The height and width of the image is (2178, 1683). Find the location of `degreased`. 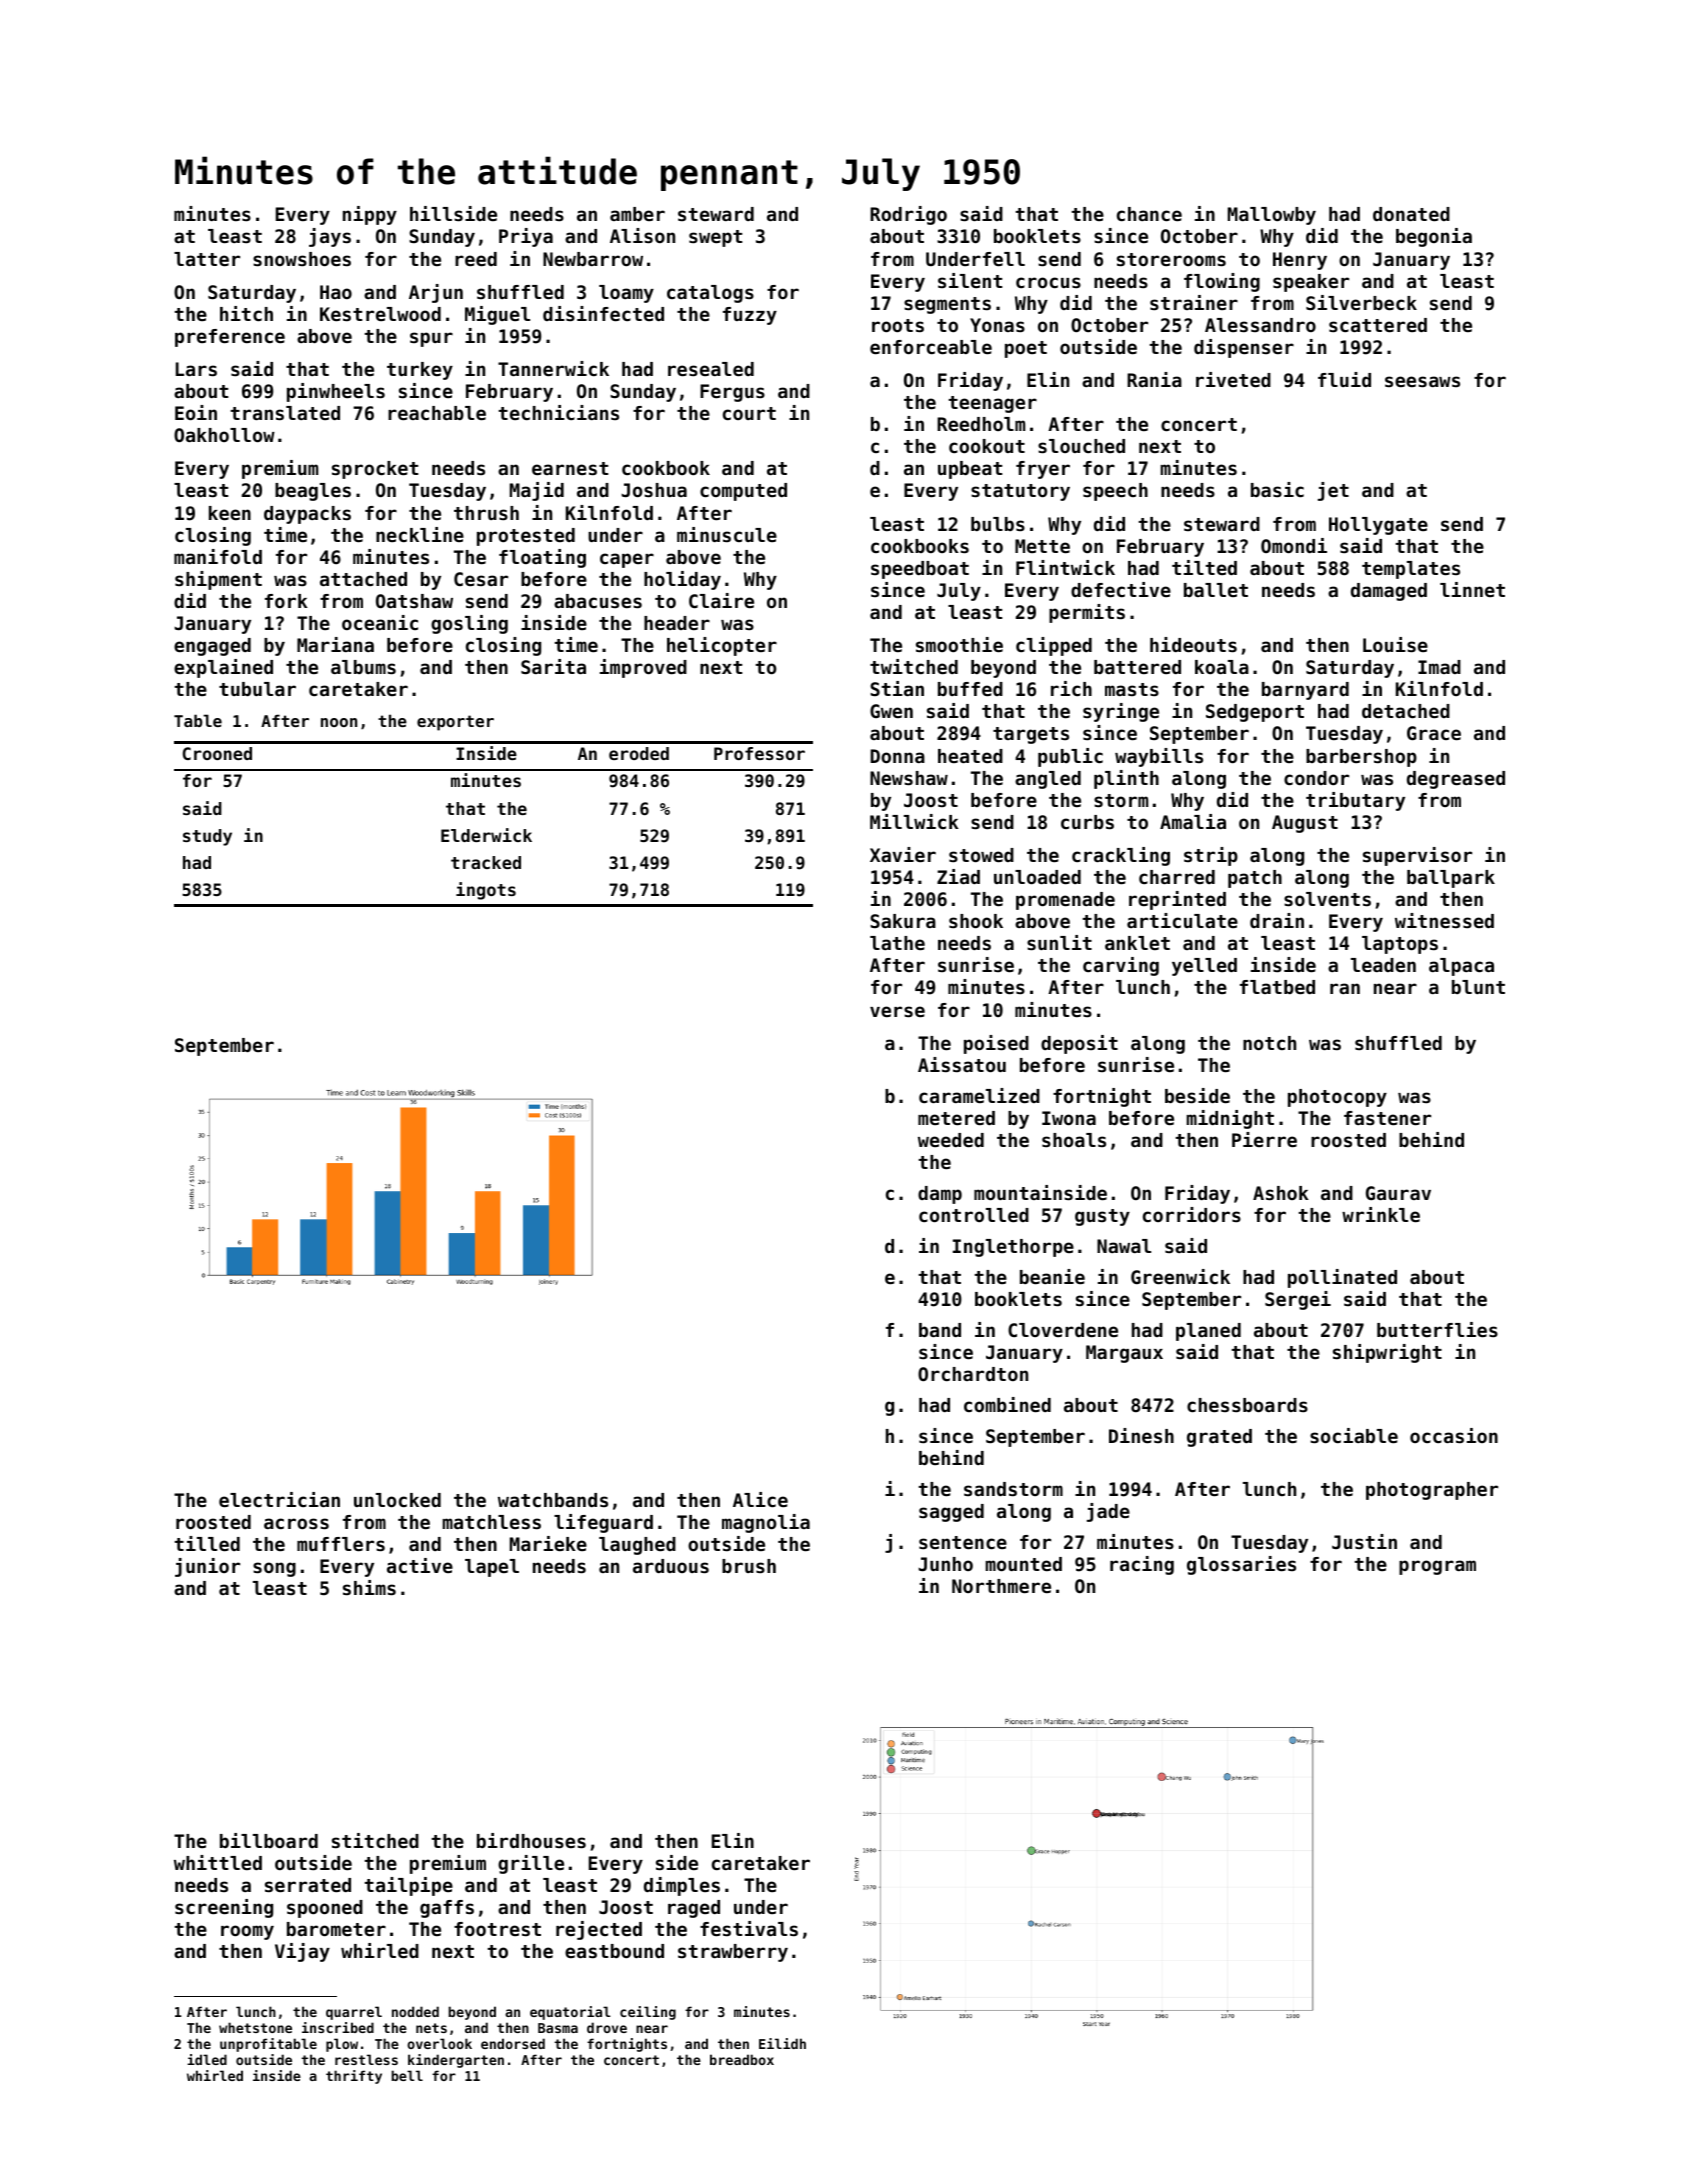

degreased is located at coordinates (1456, 780).
